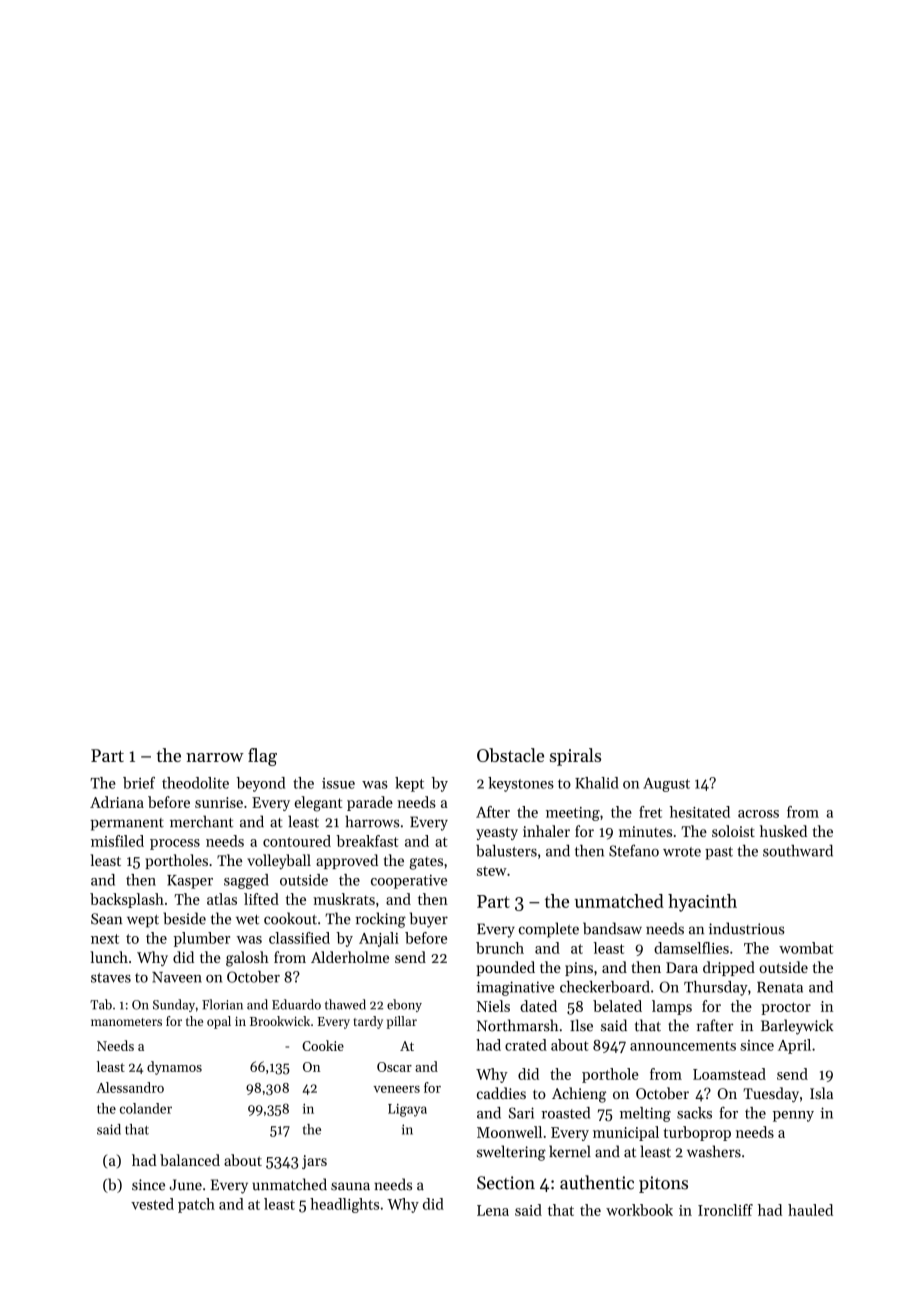 The width and height of the image is (924, 1308). I want to click on soloist, so click(733, 831).
